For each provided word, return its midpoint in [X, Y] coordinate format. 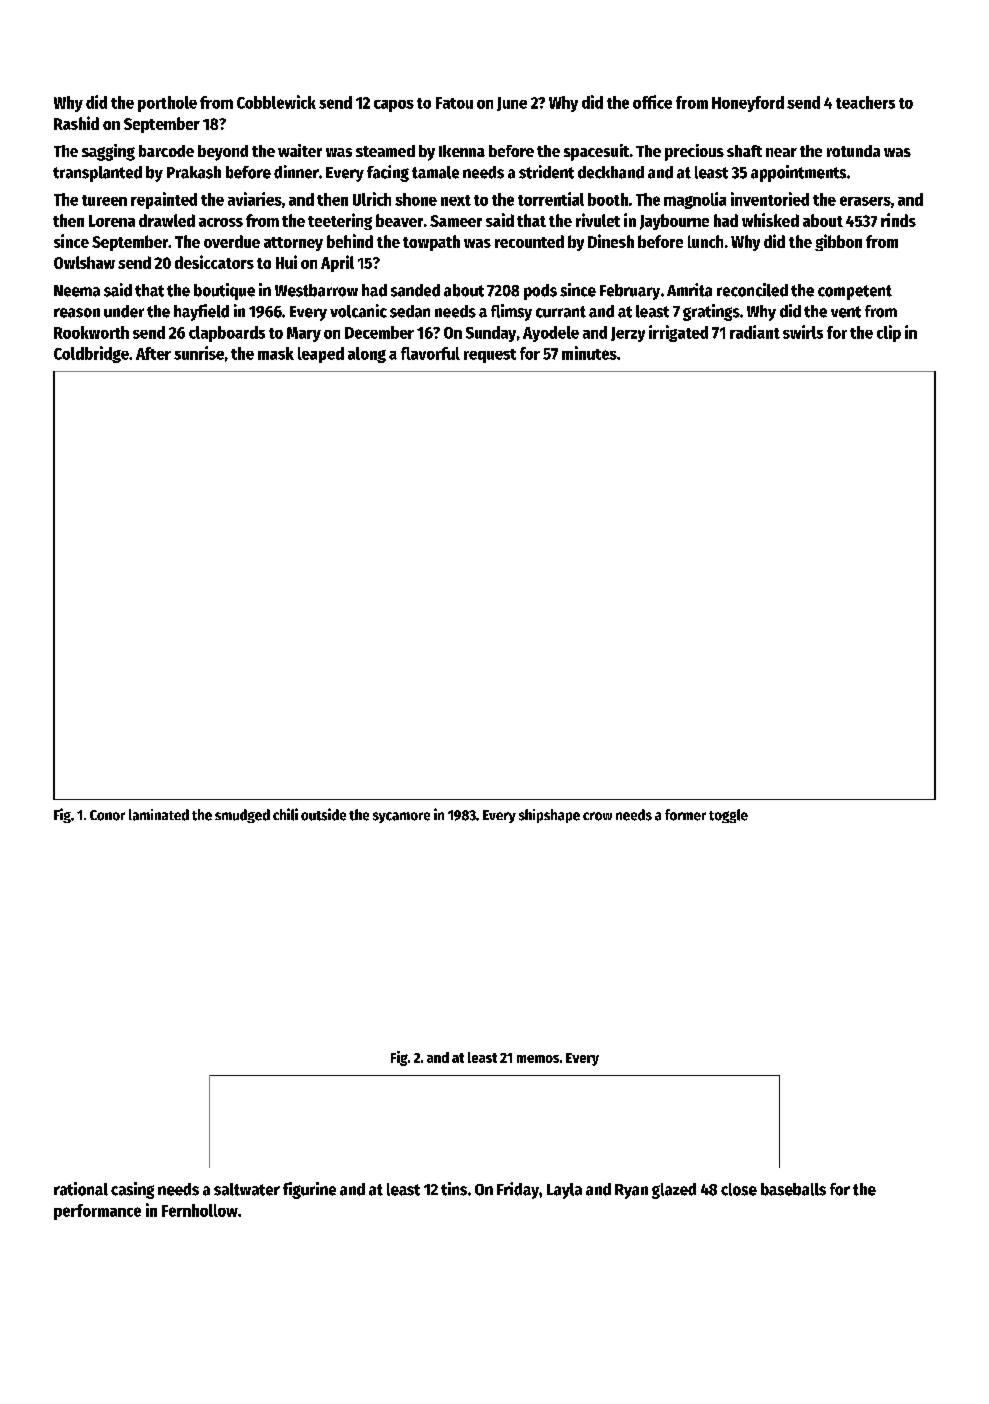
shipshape [549, 816]
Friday [518, 1190]
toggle [728, 816]
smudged [242, 816]
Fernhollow [200, 1210]
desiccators [214, 262]
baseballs [793, 1189]
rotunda [853, 151]
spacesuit [596, 152]
